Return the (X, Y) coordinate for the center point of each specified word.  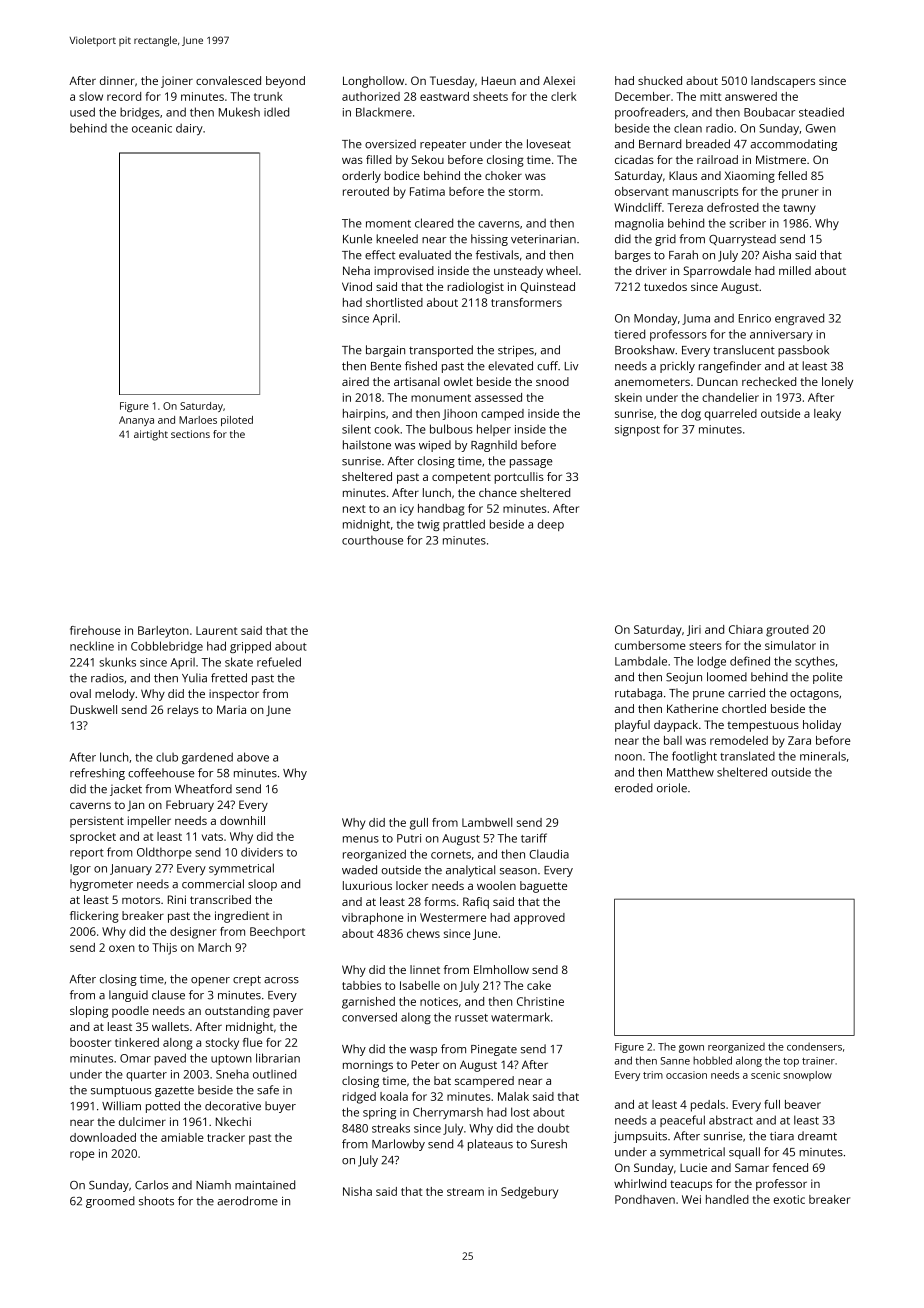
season (518, 871)
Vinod (357, 286)
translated (747, 756)
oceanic (152, 128)
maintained (265, 1185)
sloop (262, 885)
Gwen (821, 128)
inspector (234, 695)
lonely (837, 383)
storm (524, 192)
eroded (634, 788)
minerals (823, 756)
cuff (547, 366)
